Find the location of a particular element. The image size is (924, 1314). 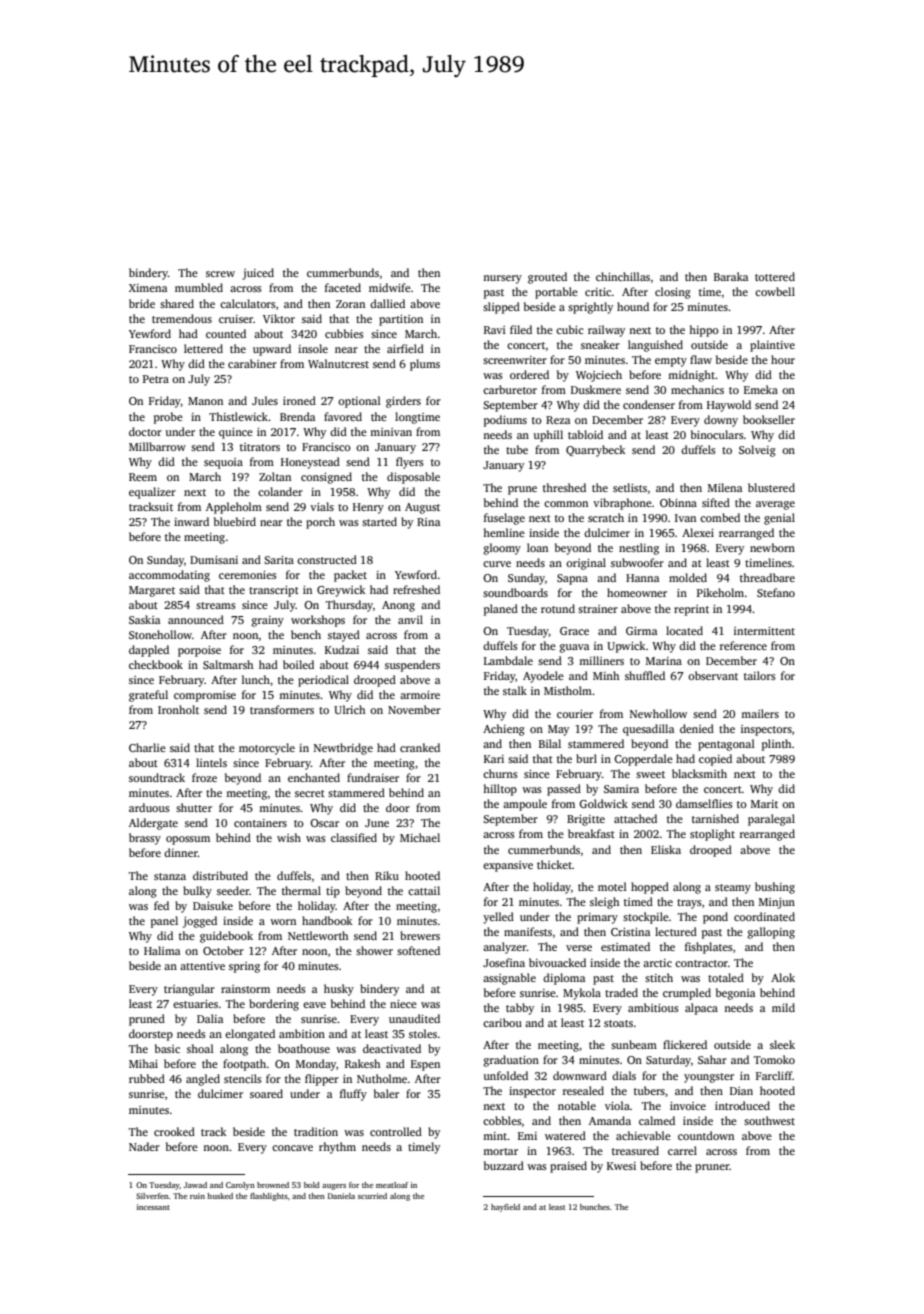

fuselage is located at coordinates (504, 519).
